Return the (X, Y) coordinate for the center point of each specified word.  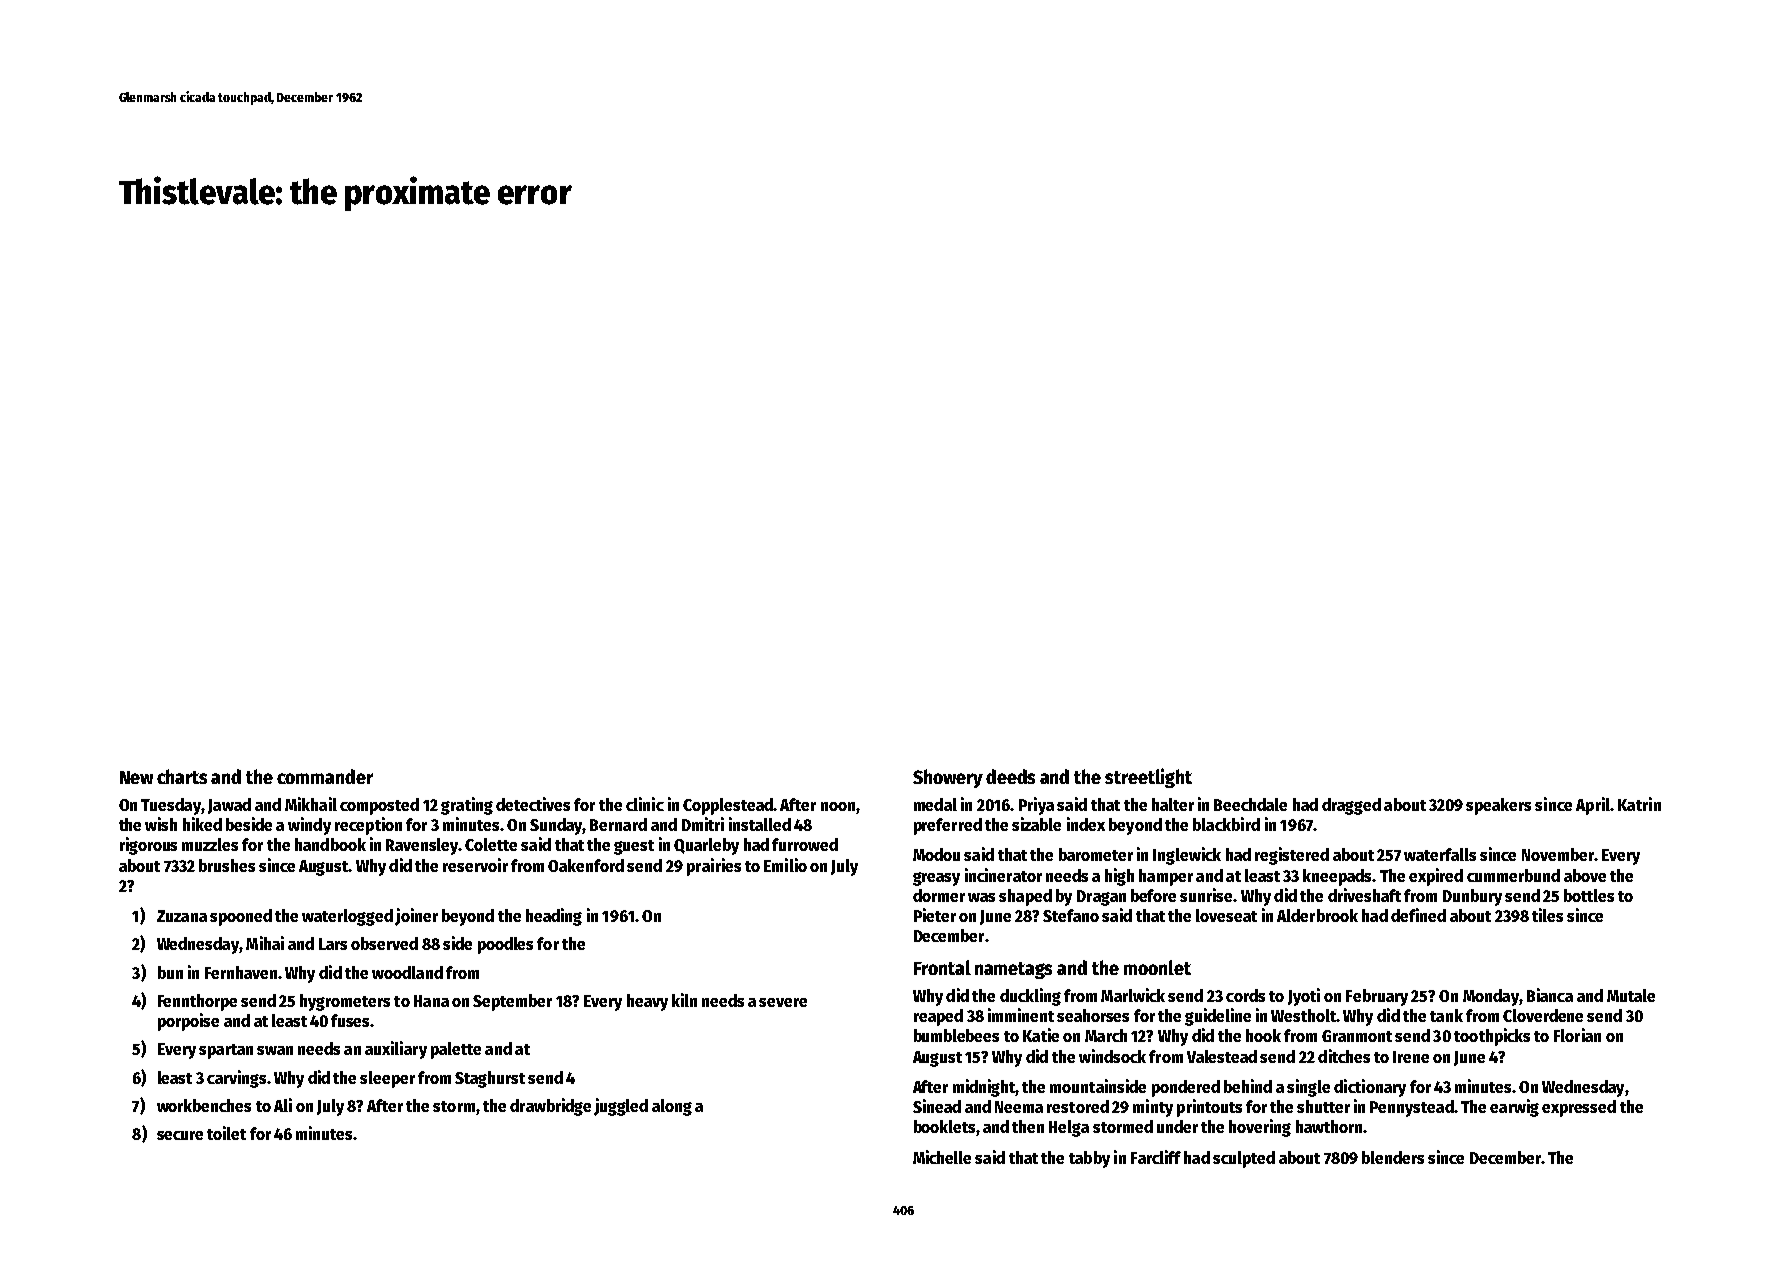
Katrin (1639, 804)
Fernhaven (241, 972)
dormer (939, 895)
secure (180, 1135)
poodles (505, 945)
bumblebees (956, 1035)
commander (325, 776)
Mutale (1631, 995)
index (1086, 824)
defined (1418, 915)
